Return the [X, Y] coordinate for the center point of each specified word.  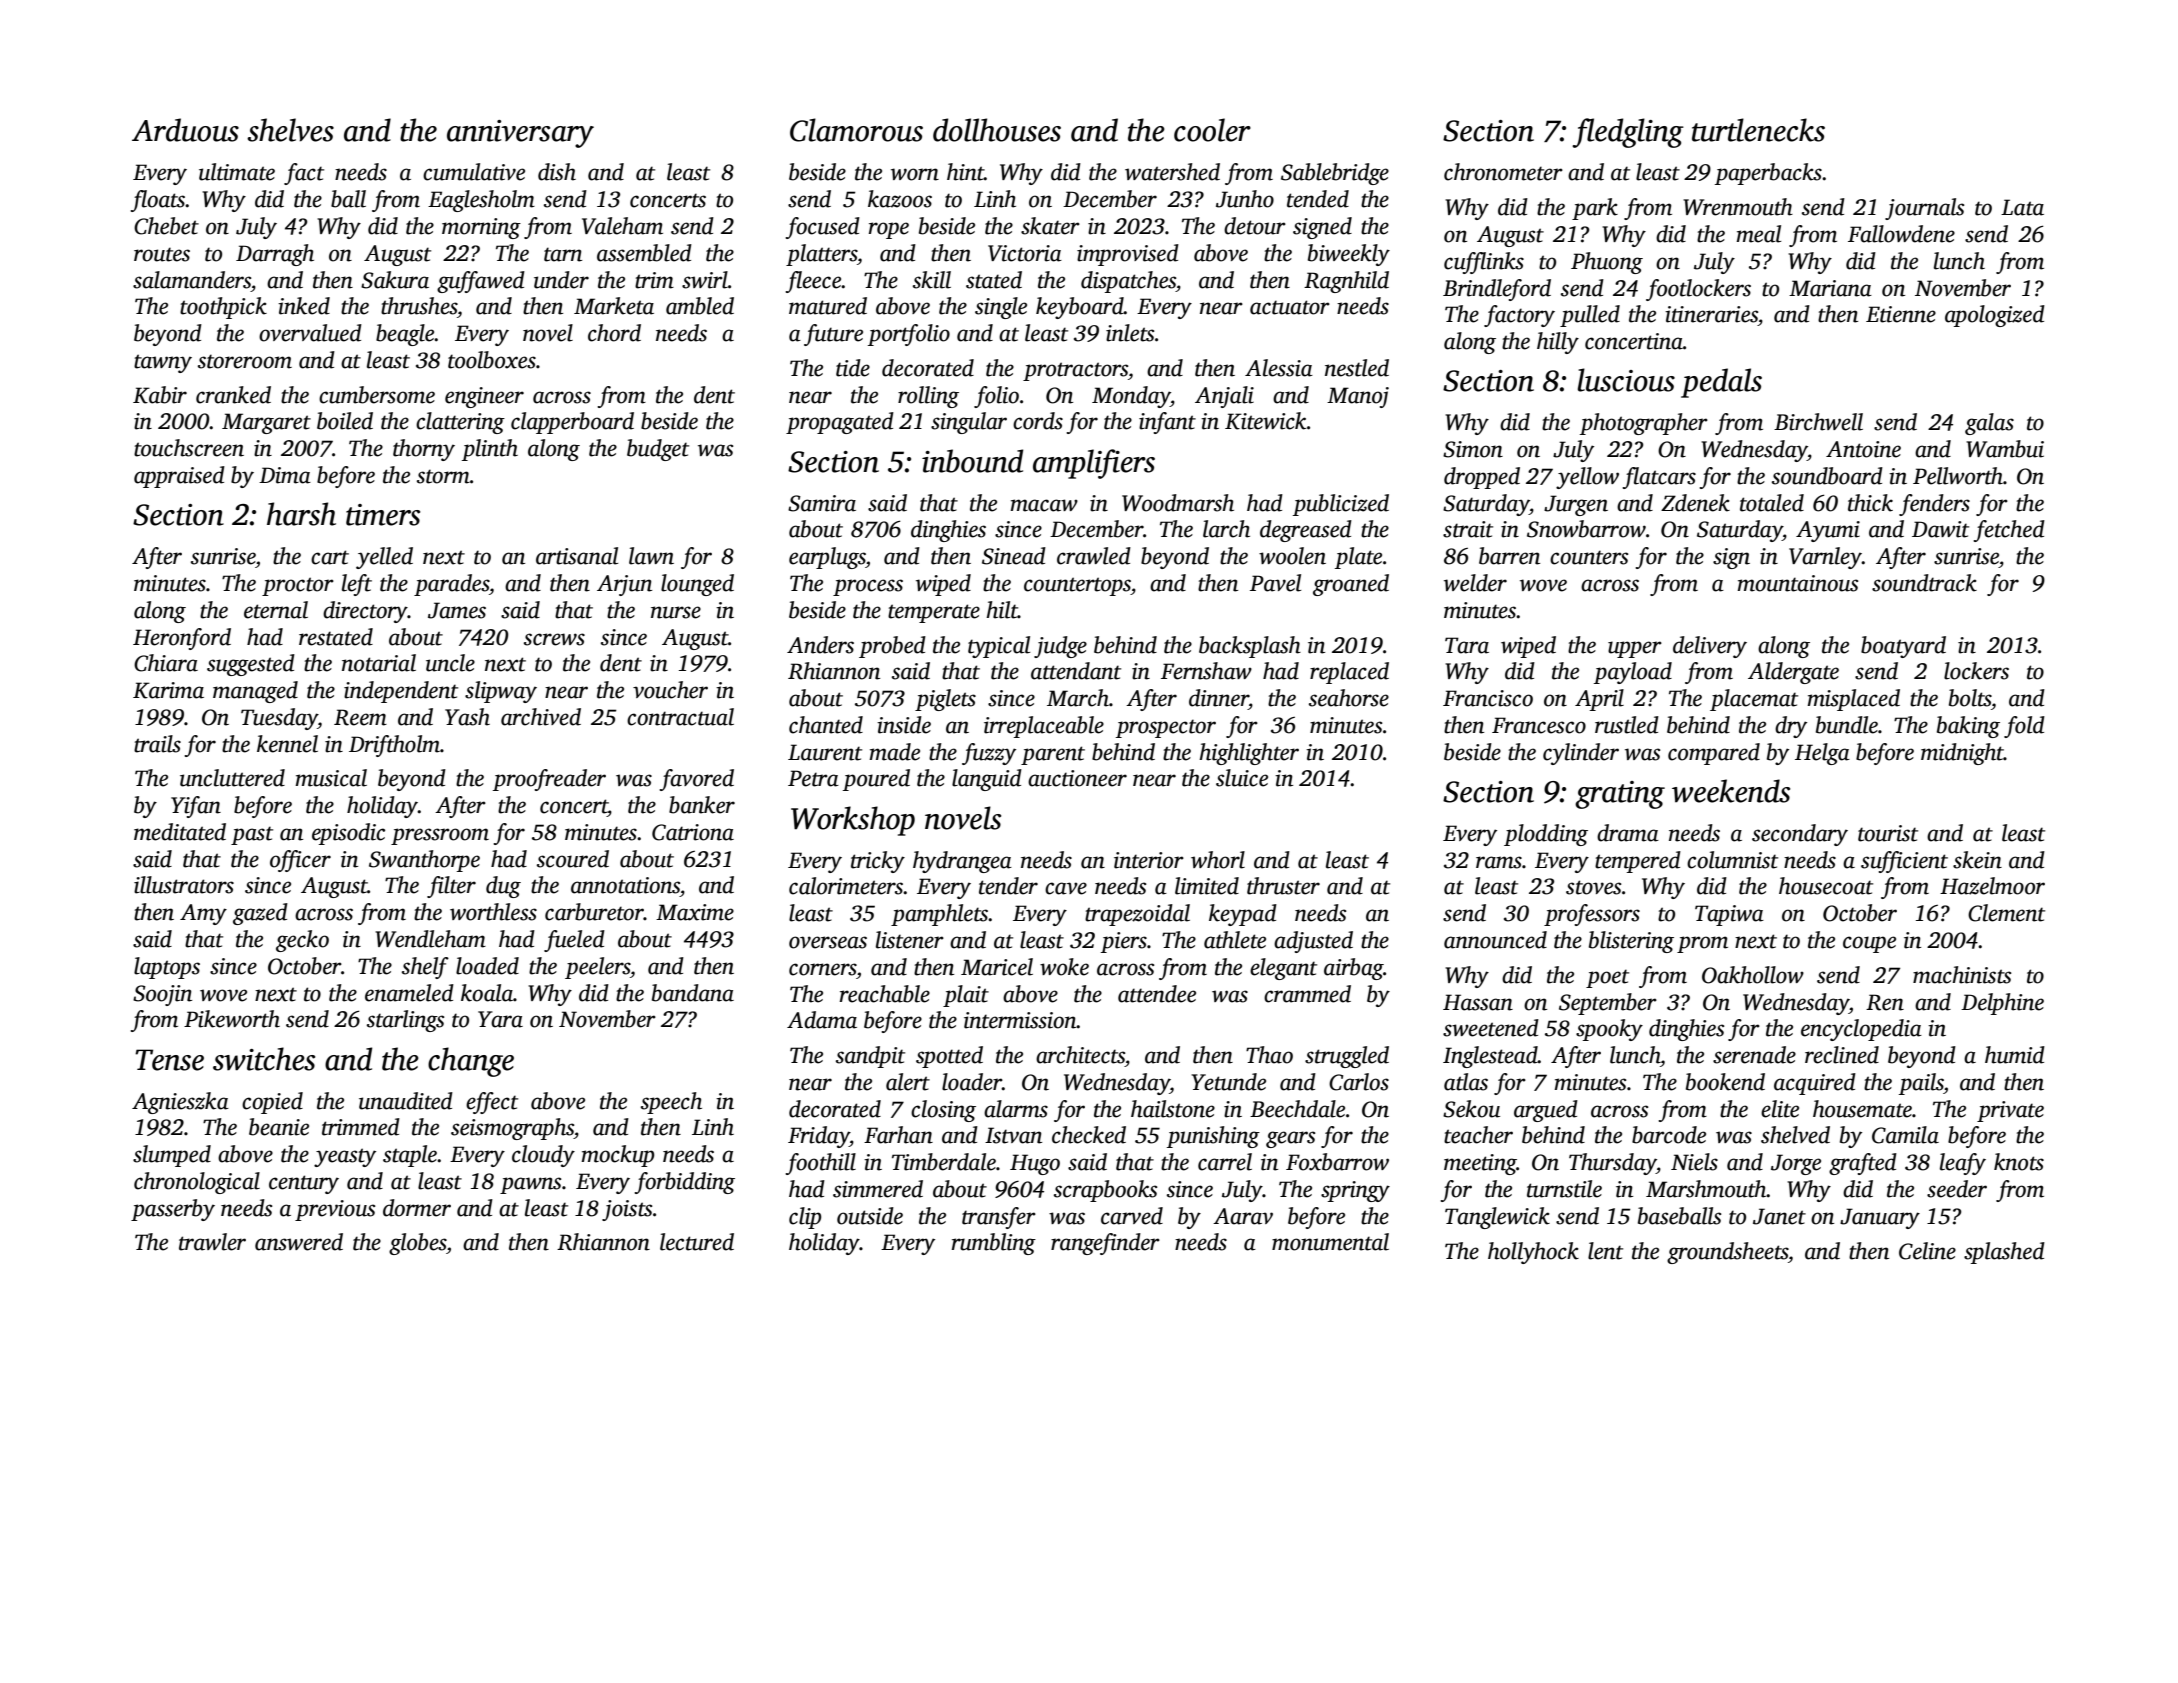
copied [272, 1103]
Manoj [1358, 397]
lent [1605, 1251]
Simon [1473, 449]
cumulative [474, 172]
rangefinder [1105, 1244]
